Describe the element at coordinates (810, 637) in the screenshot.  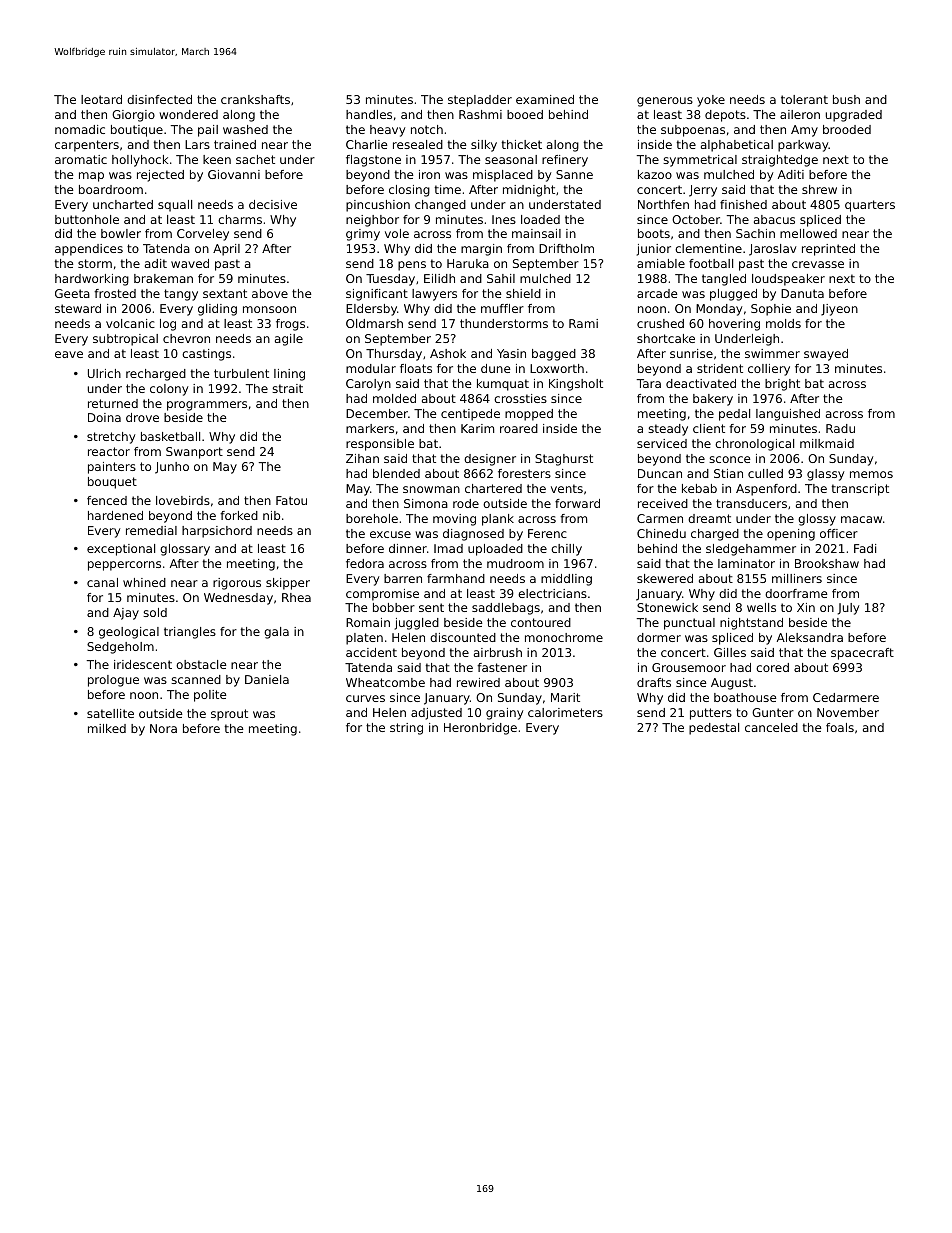
I see `Aleksandra` at that location.
